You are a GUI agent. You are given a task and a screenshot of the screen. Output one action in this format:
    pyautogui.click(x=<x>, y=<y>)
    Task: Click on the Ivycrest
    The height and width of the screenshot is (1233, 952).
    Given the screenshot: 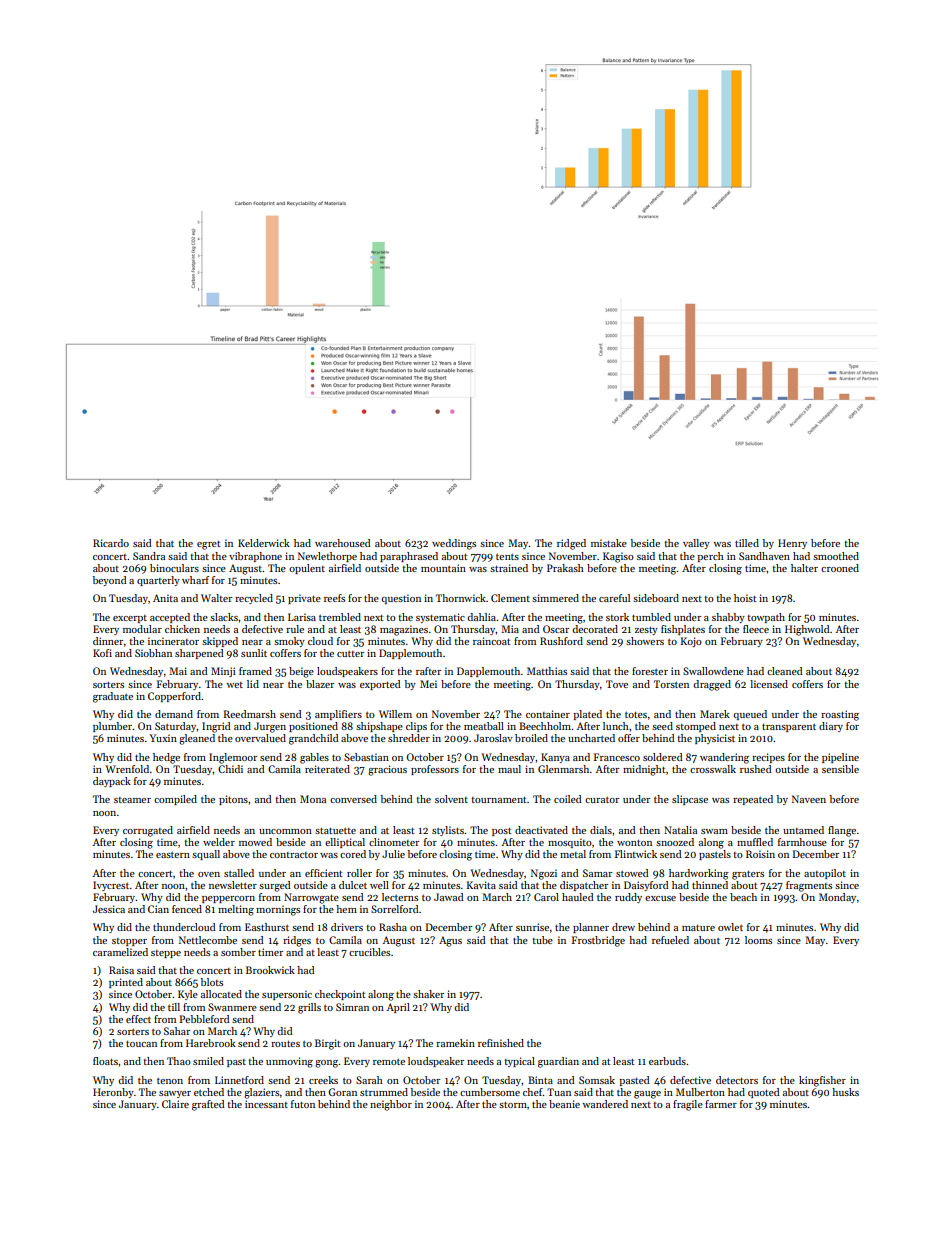 What is the action you would take?
    pyautogui.click(x=111, y=886)
